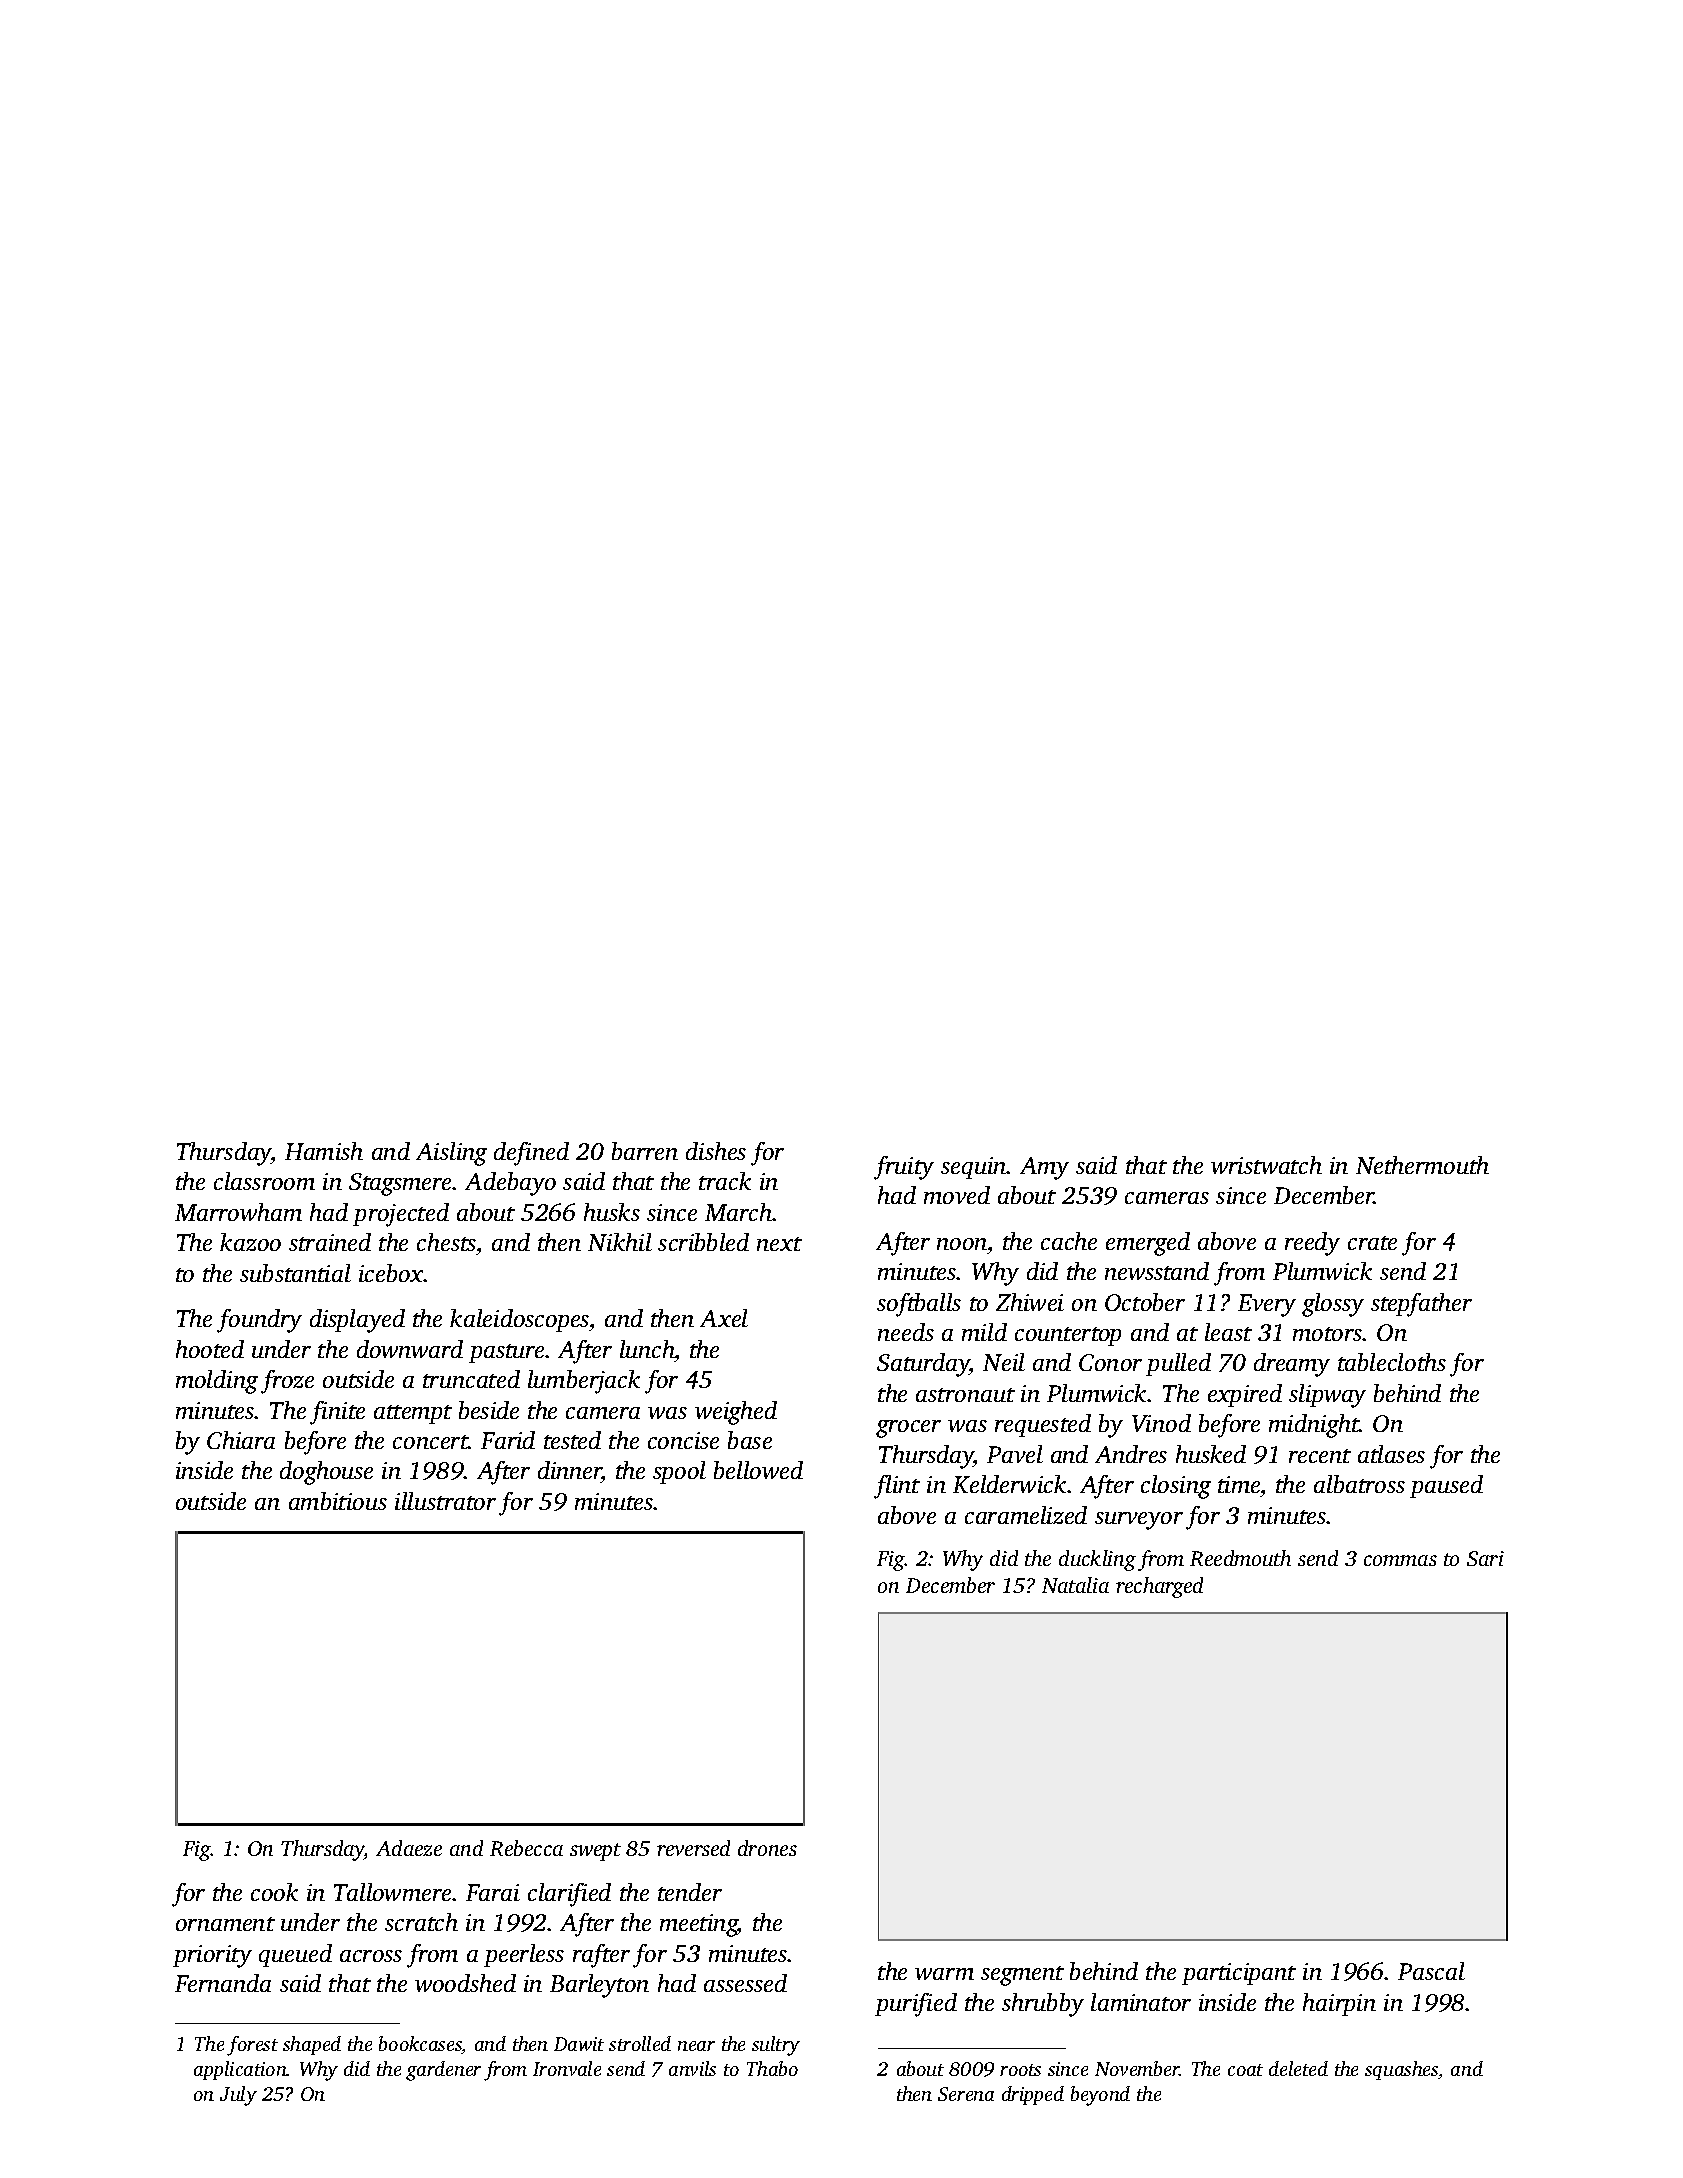 Image resolution: width=1683 pixels, height=2178 pixels. I want to click on dishes, so click(716, 1151).
